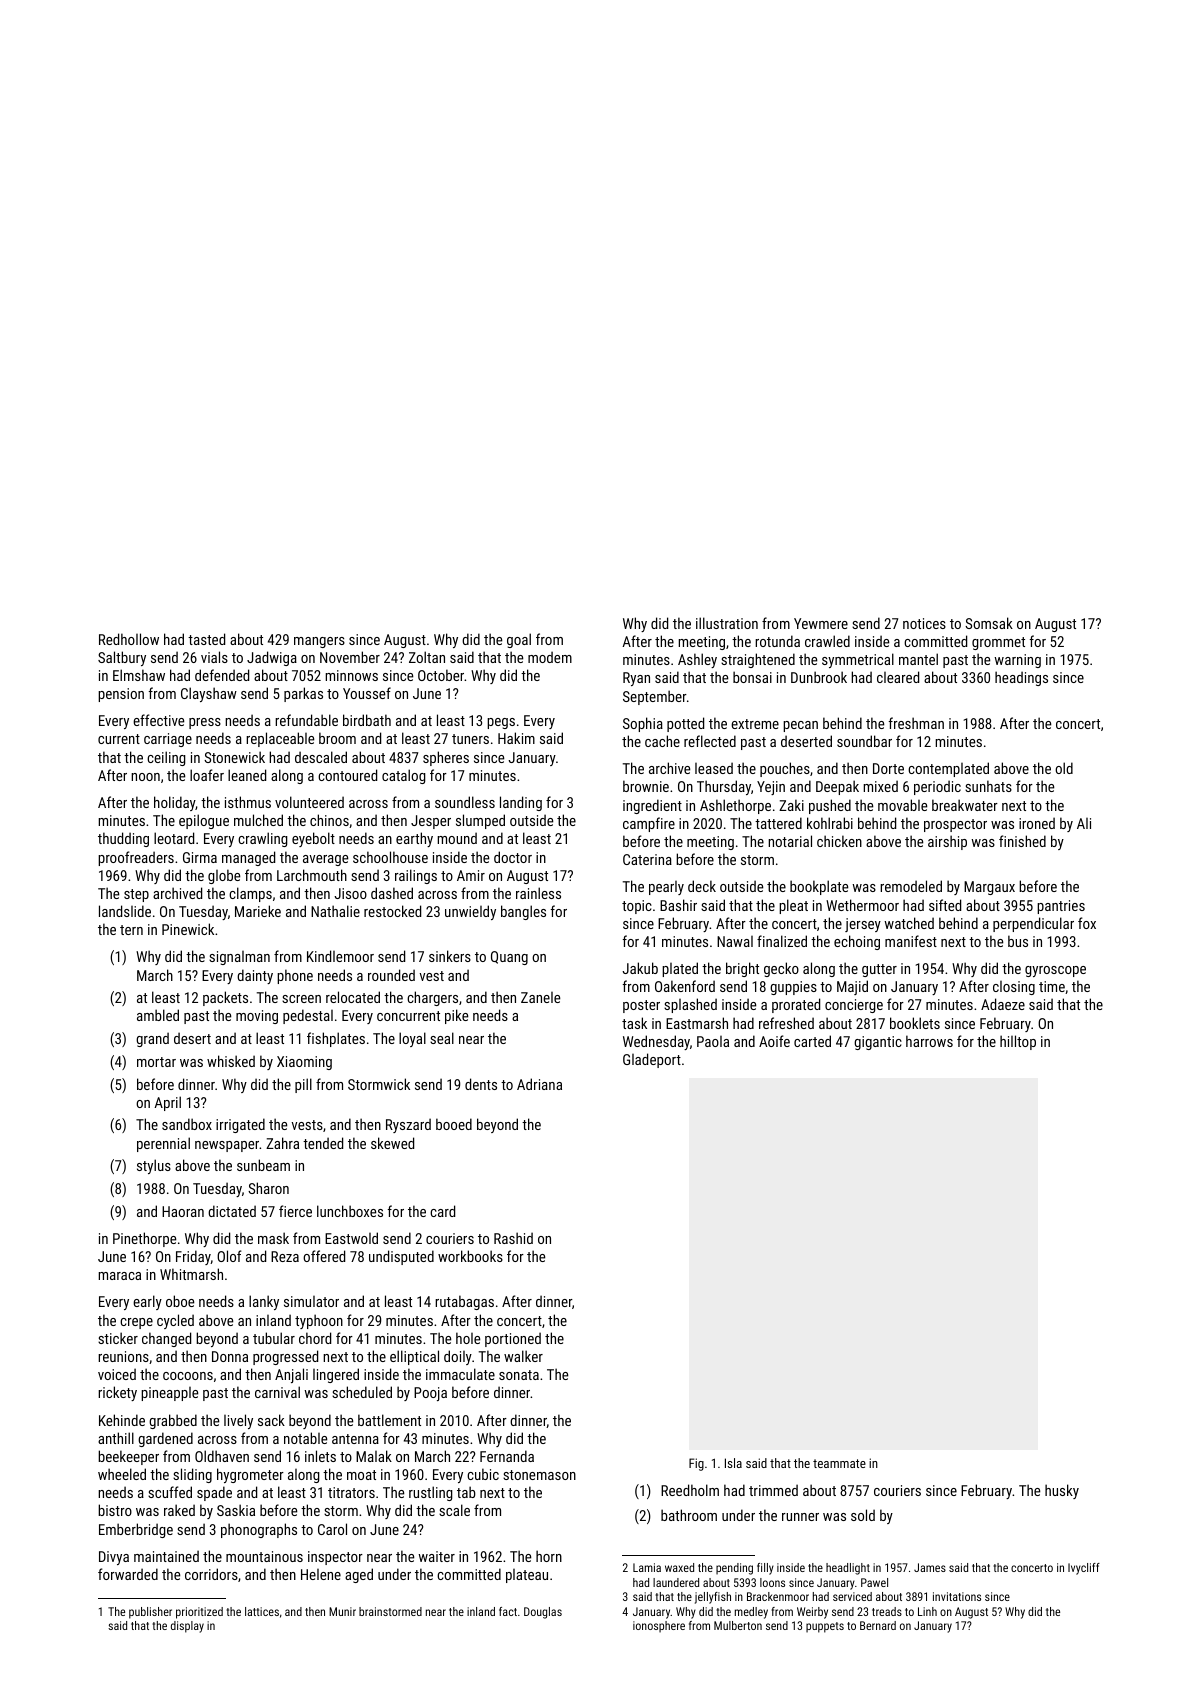  Describe the element at coordinates (460, 1374) in the screenshot. I see `immaculate` at that location.
